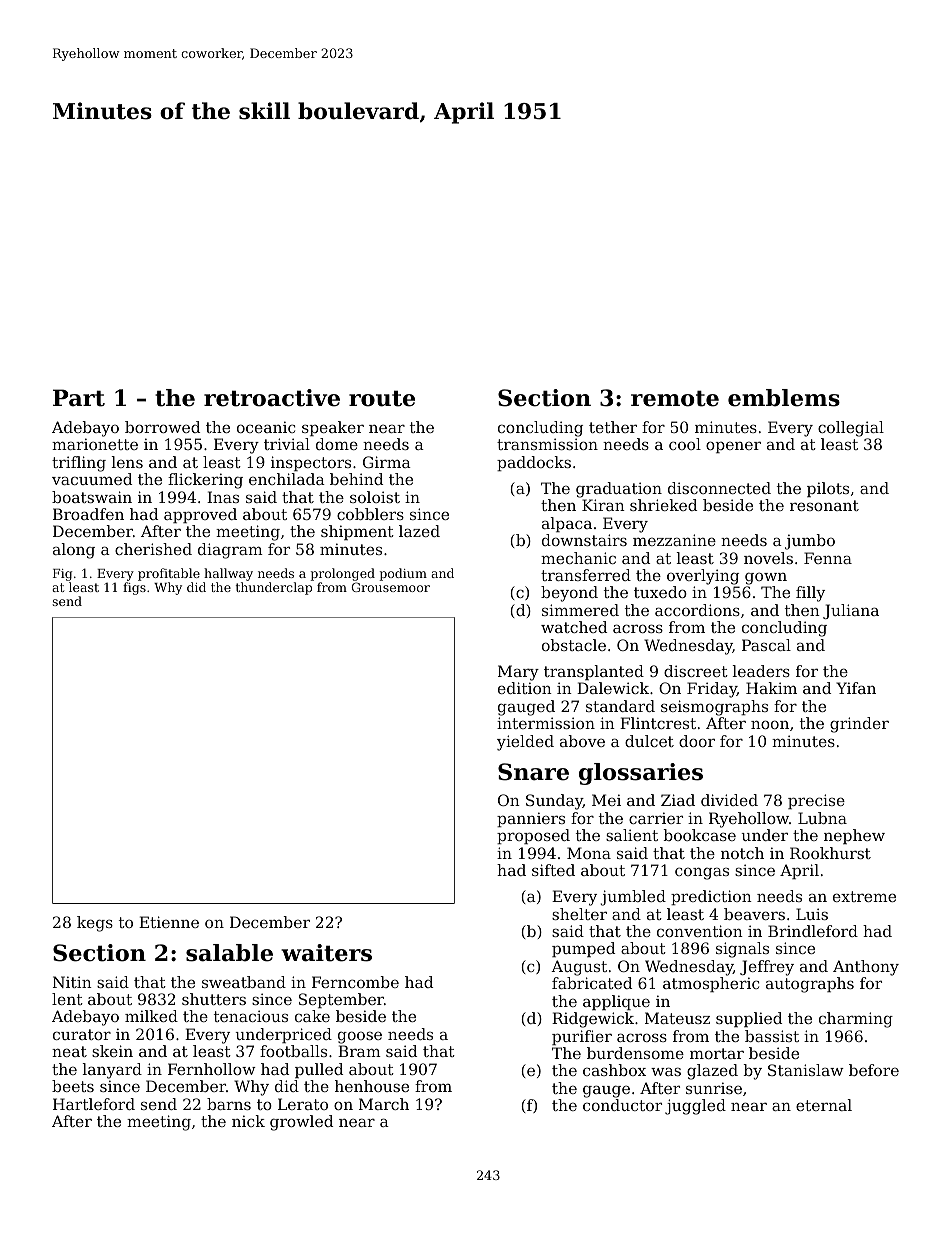  What do you see at coordinates (784, 398) in the image?
I see `emblems` at bounding box center [784, 398].
